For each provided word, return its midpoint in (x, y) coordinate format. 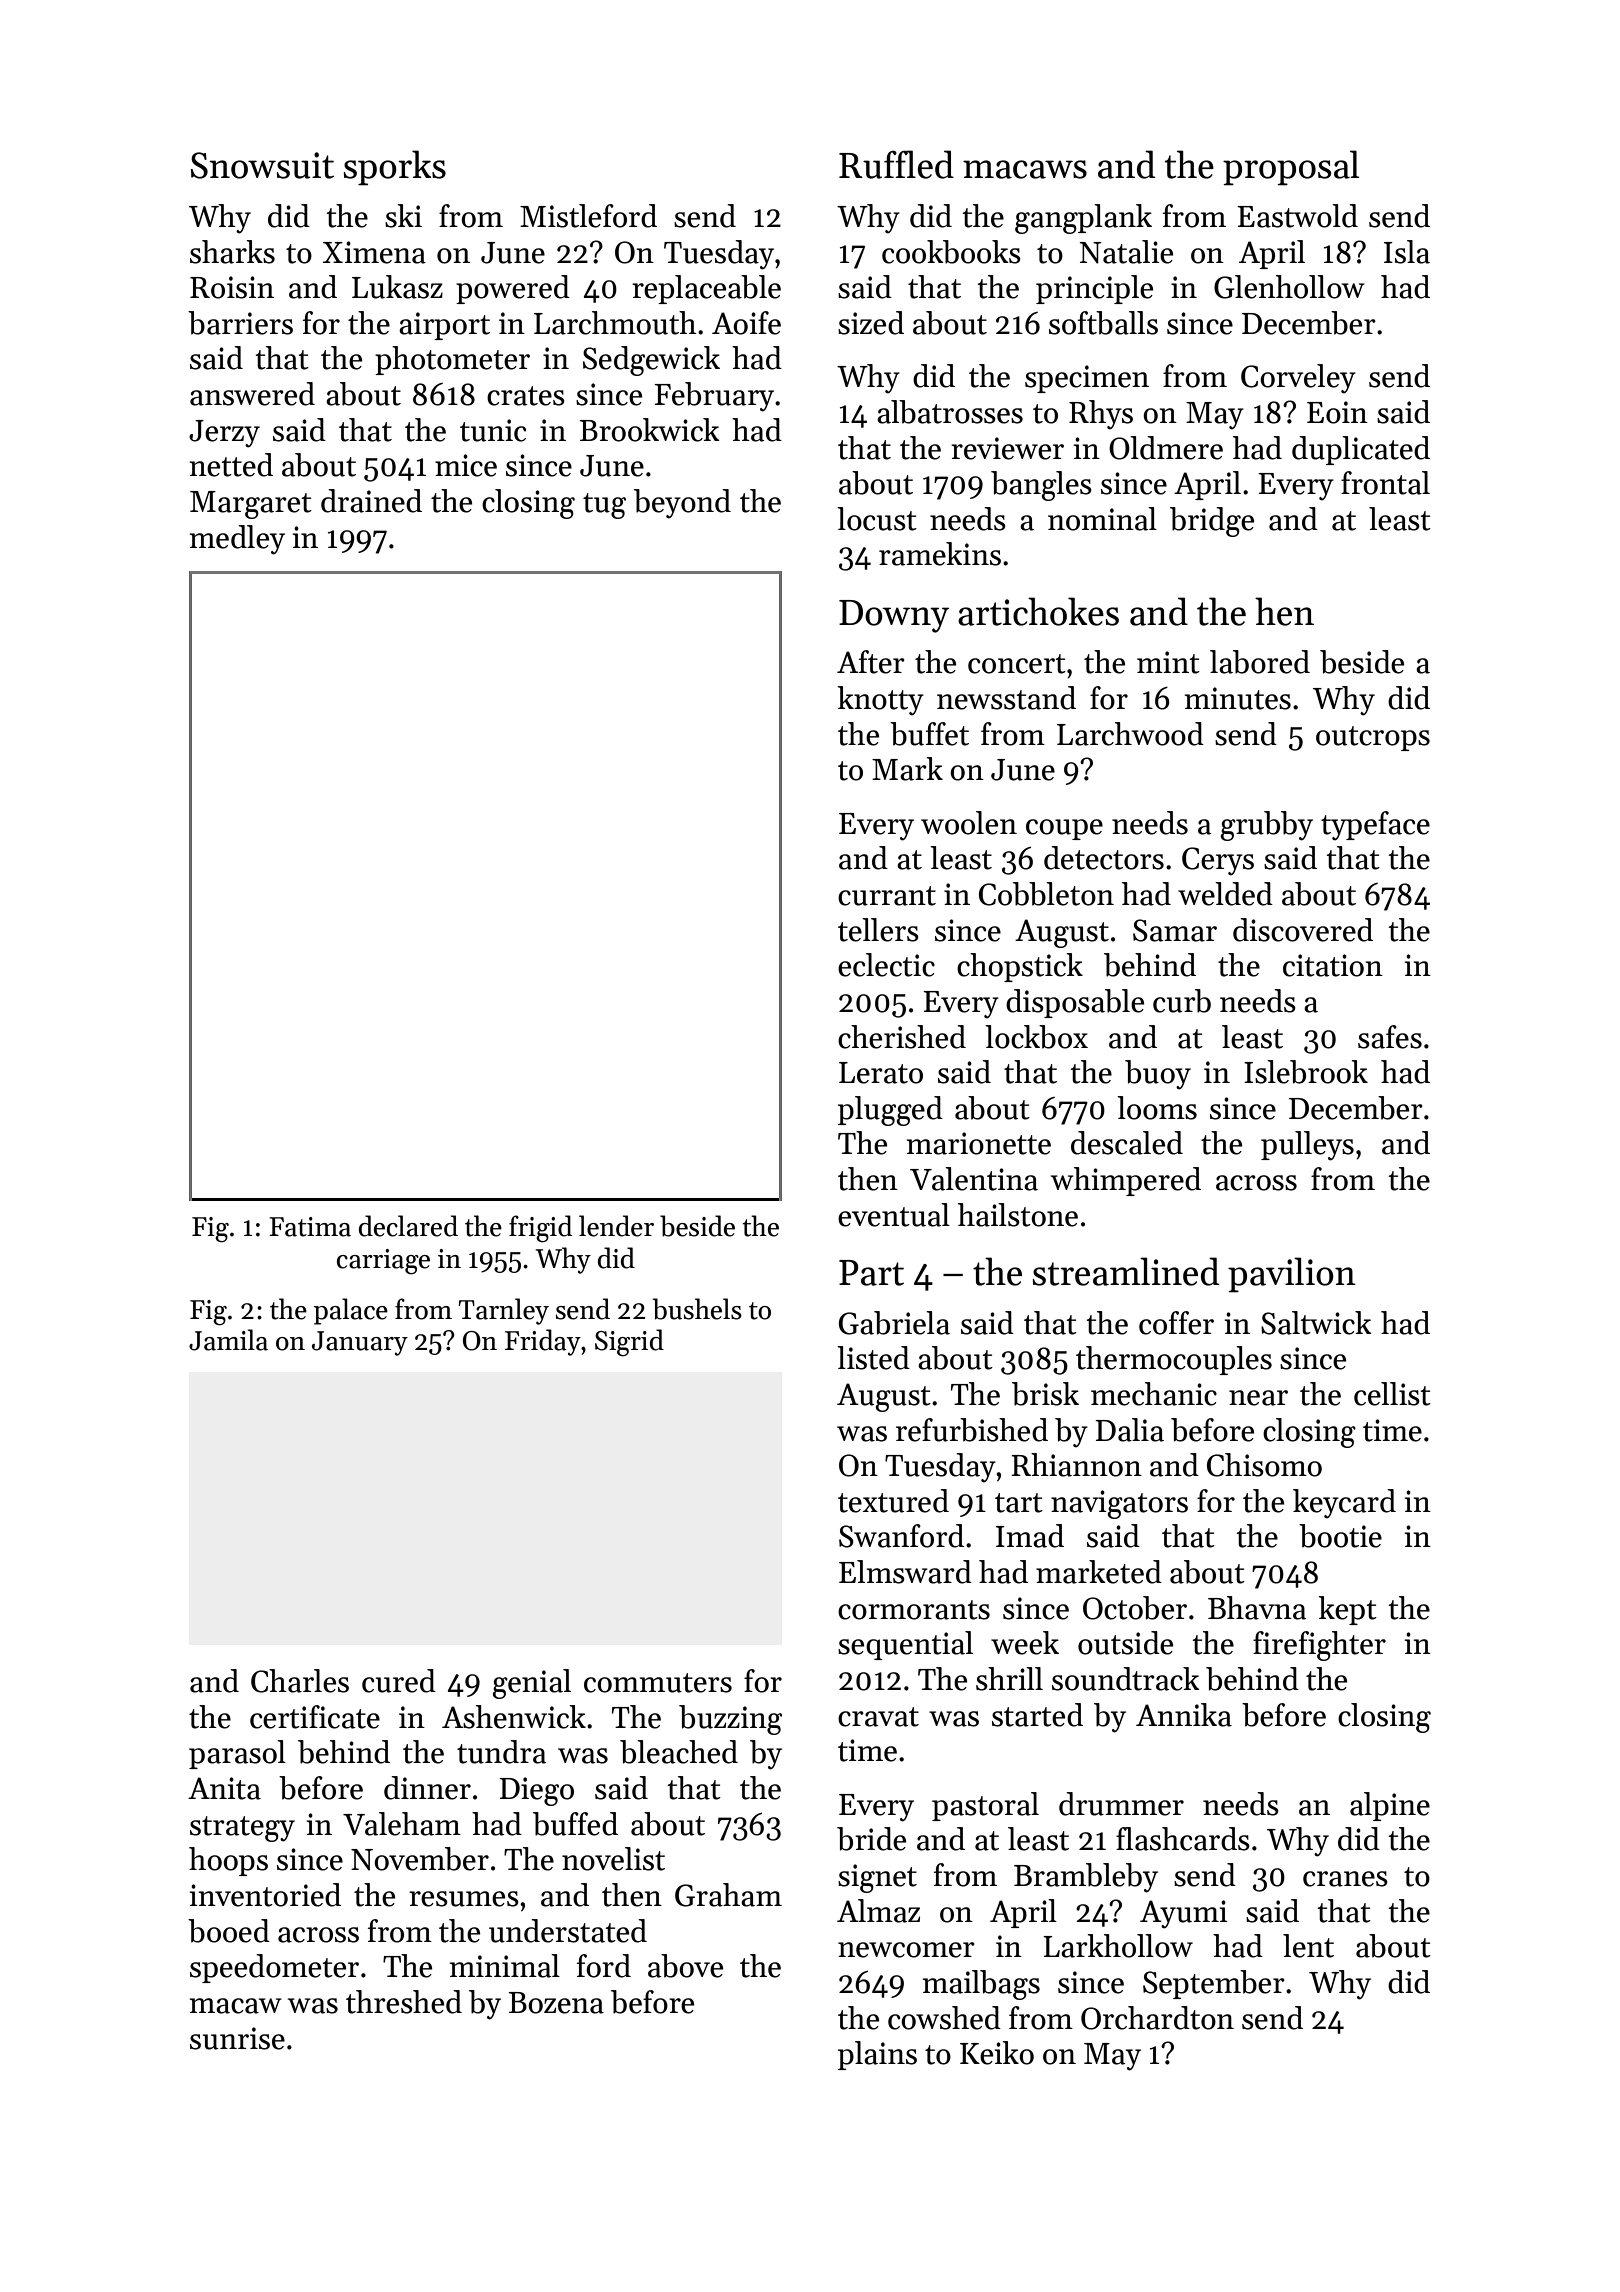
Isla (1407, 252)
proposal (1291, 168)
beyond (682, 504)
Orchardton (1157, 2018)
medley (237, 540)
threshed (404, 2002)
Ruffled (896, 164)
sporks (395, 168)
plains (877, 2055)
